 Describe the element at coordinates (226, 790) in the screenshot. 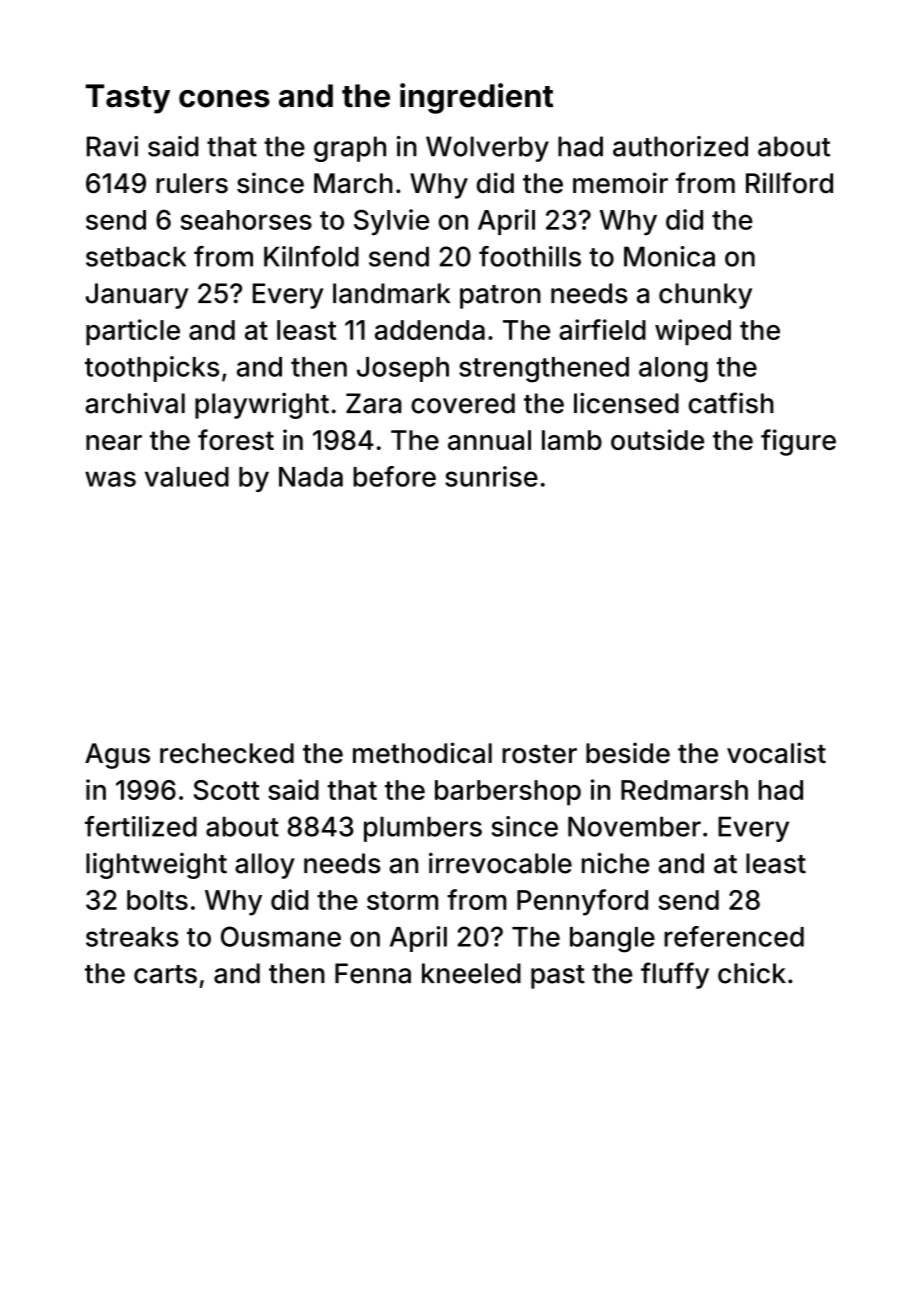

I see `Scott` at that location.
